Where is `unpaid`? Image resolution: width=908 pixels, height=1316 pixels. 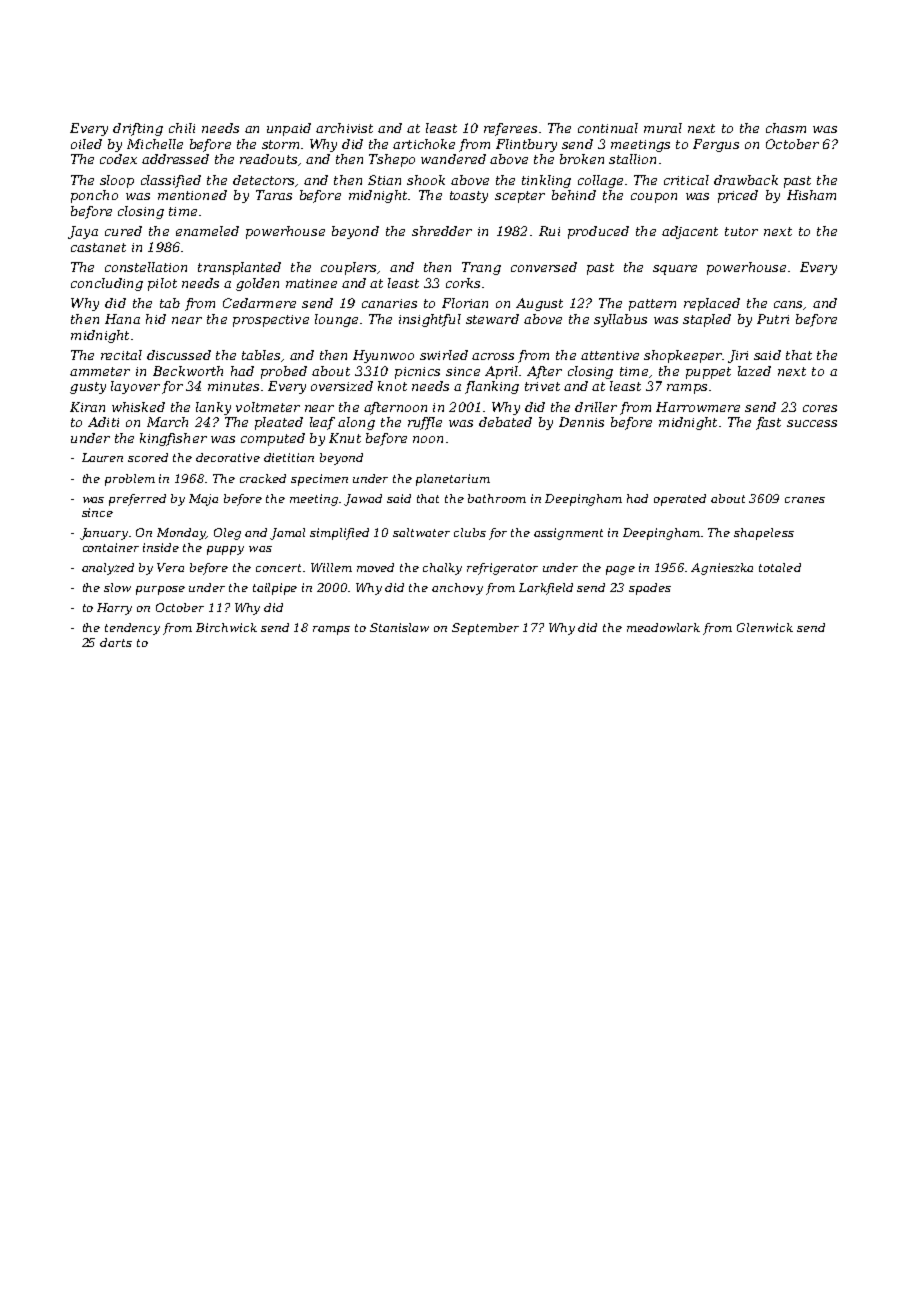 unpaid is located at coordinates (289, 129).
